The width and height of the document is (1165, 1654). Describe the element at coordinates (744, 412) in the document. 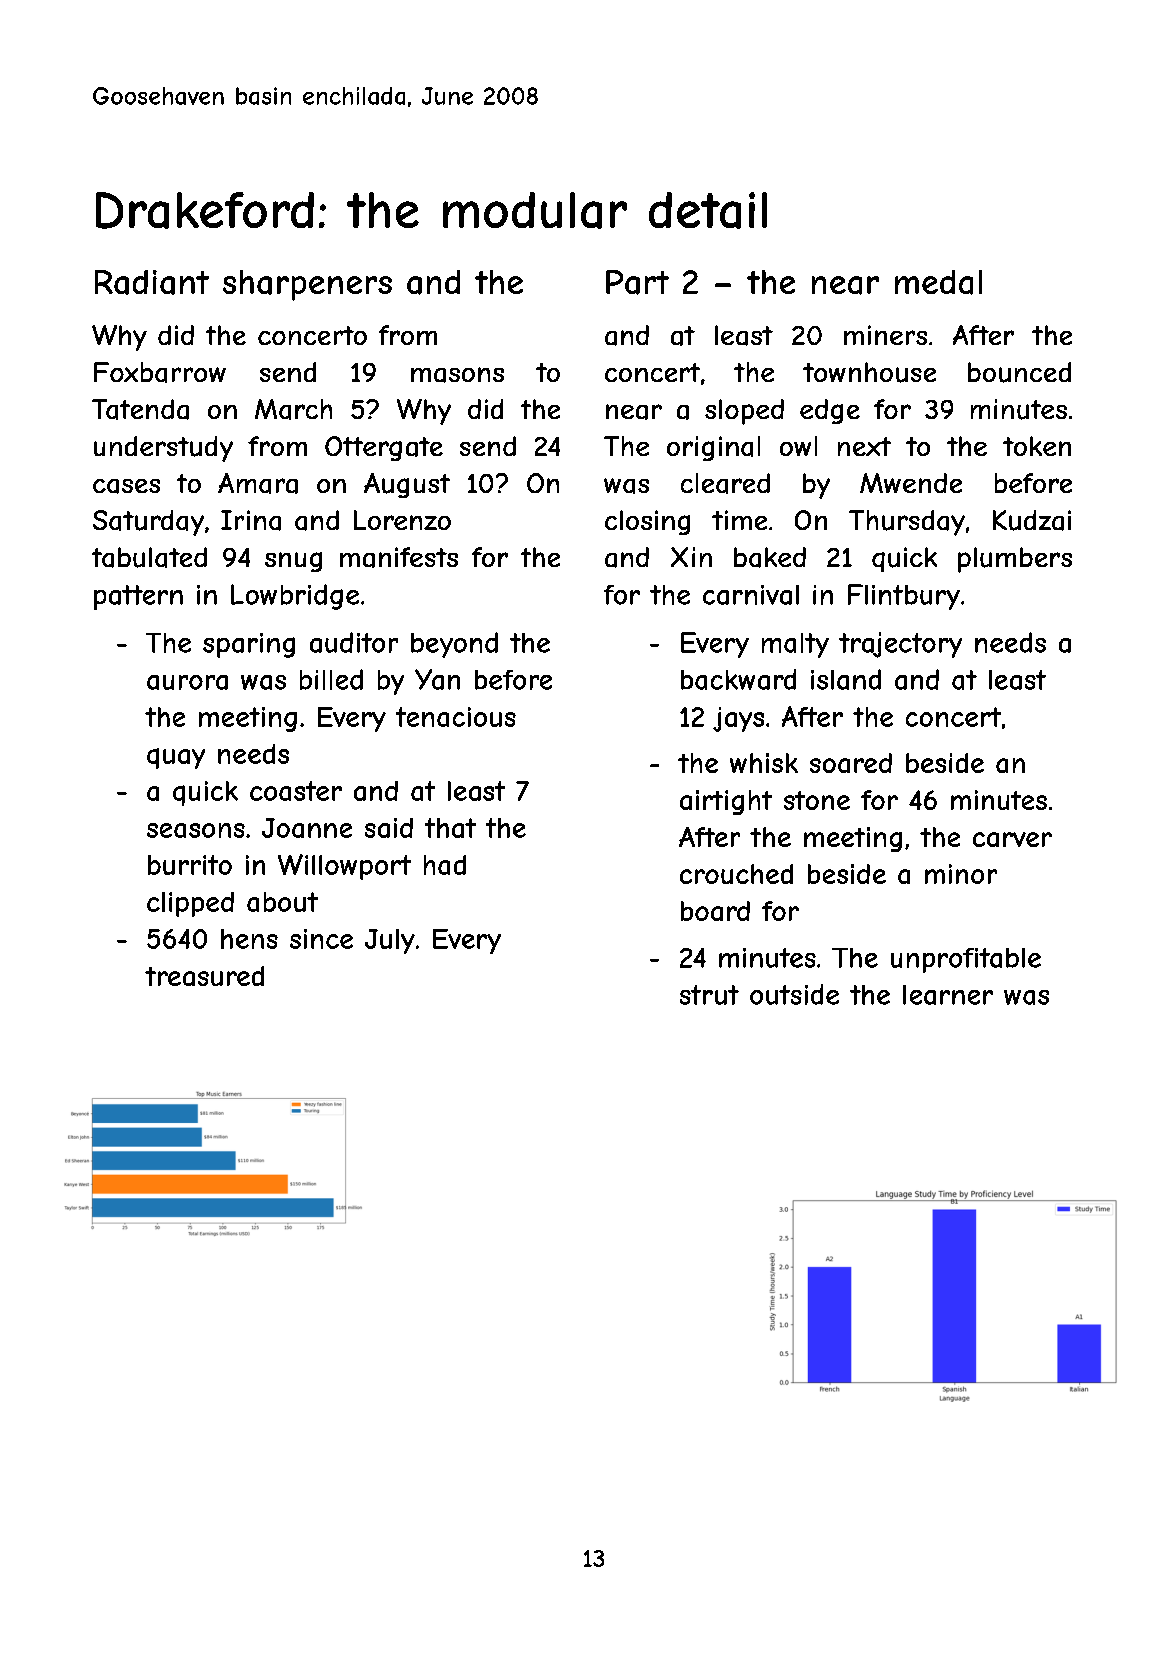

I see `sloped` at that location.
